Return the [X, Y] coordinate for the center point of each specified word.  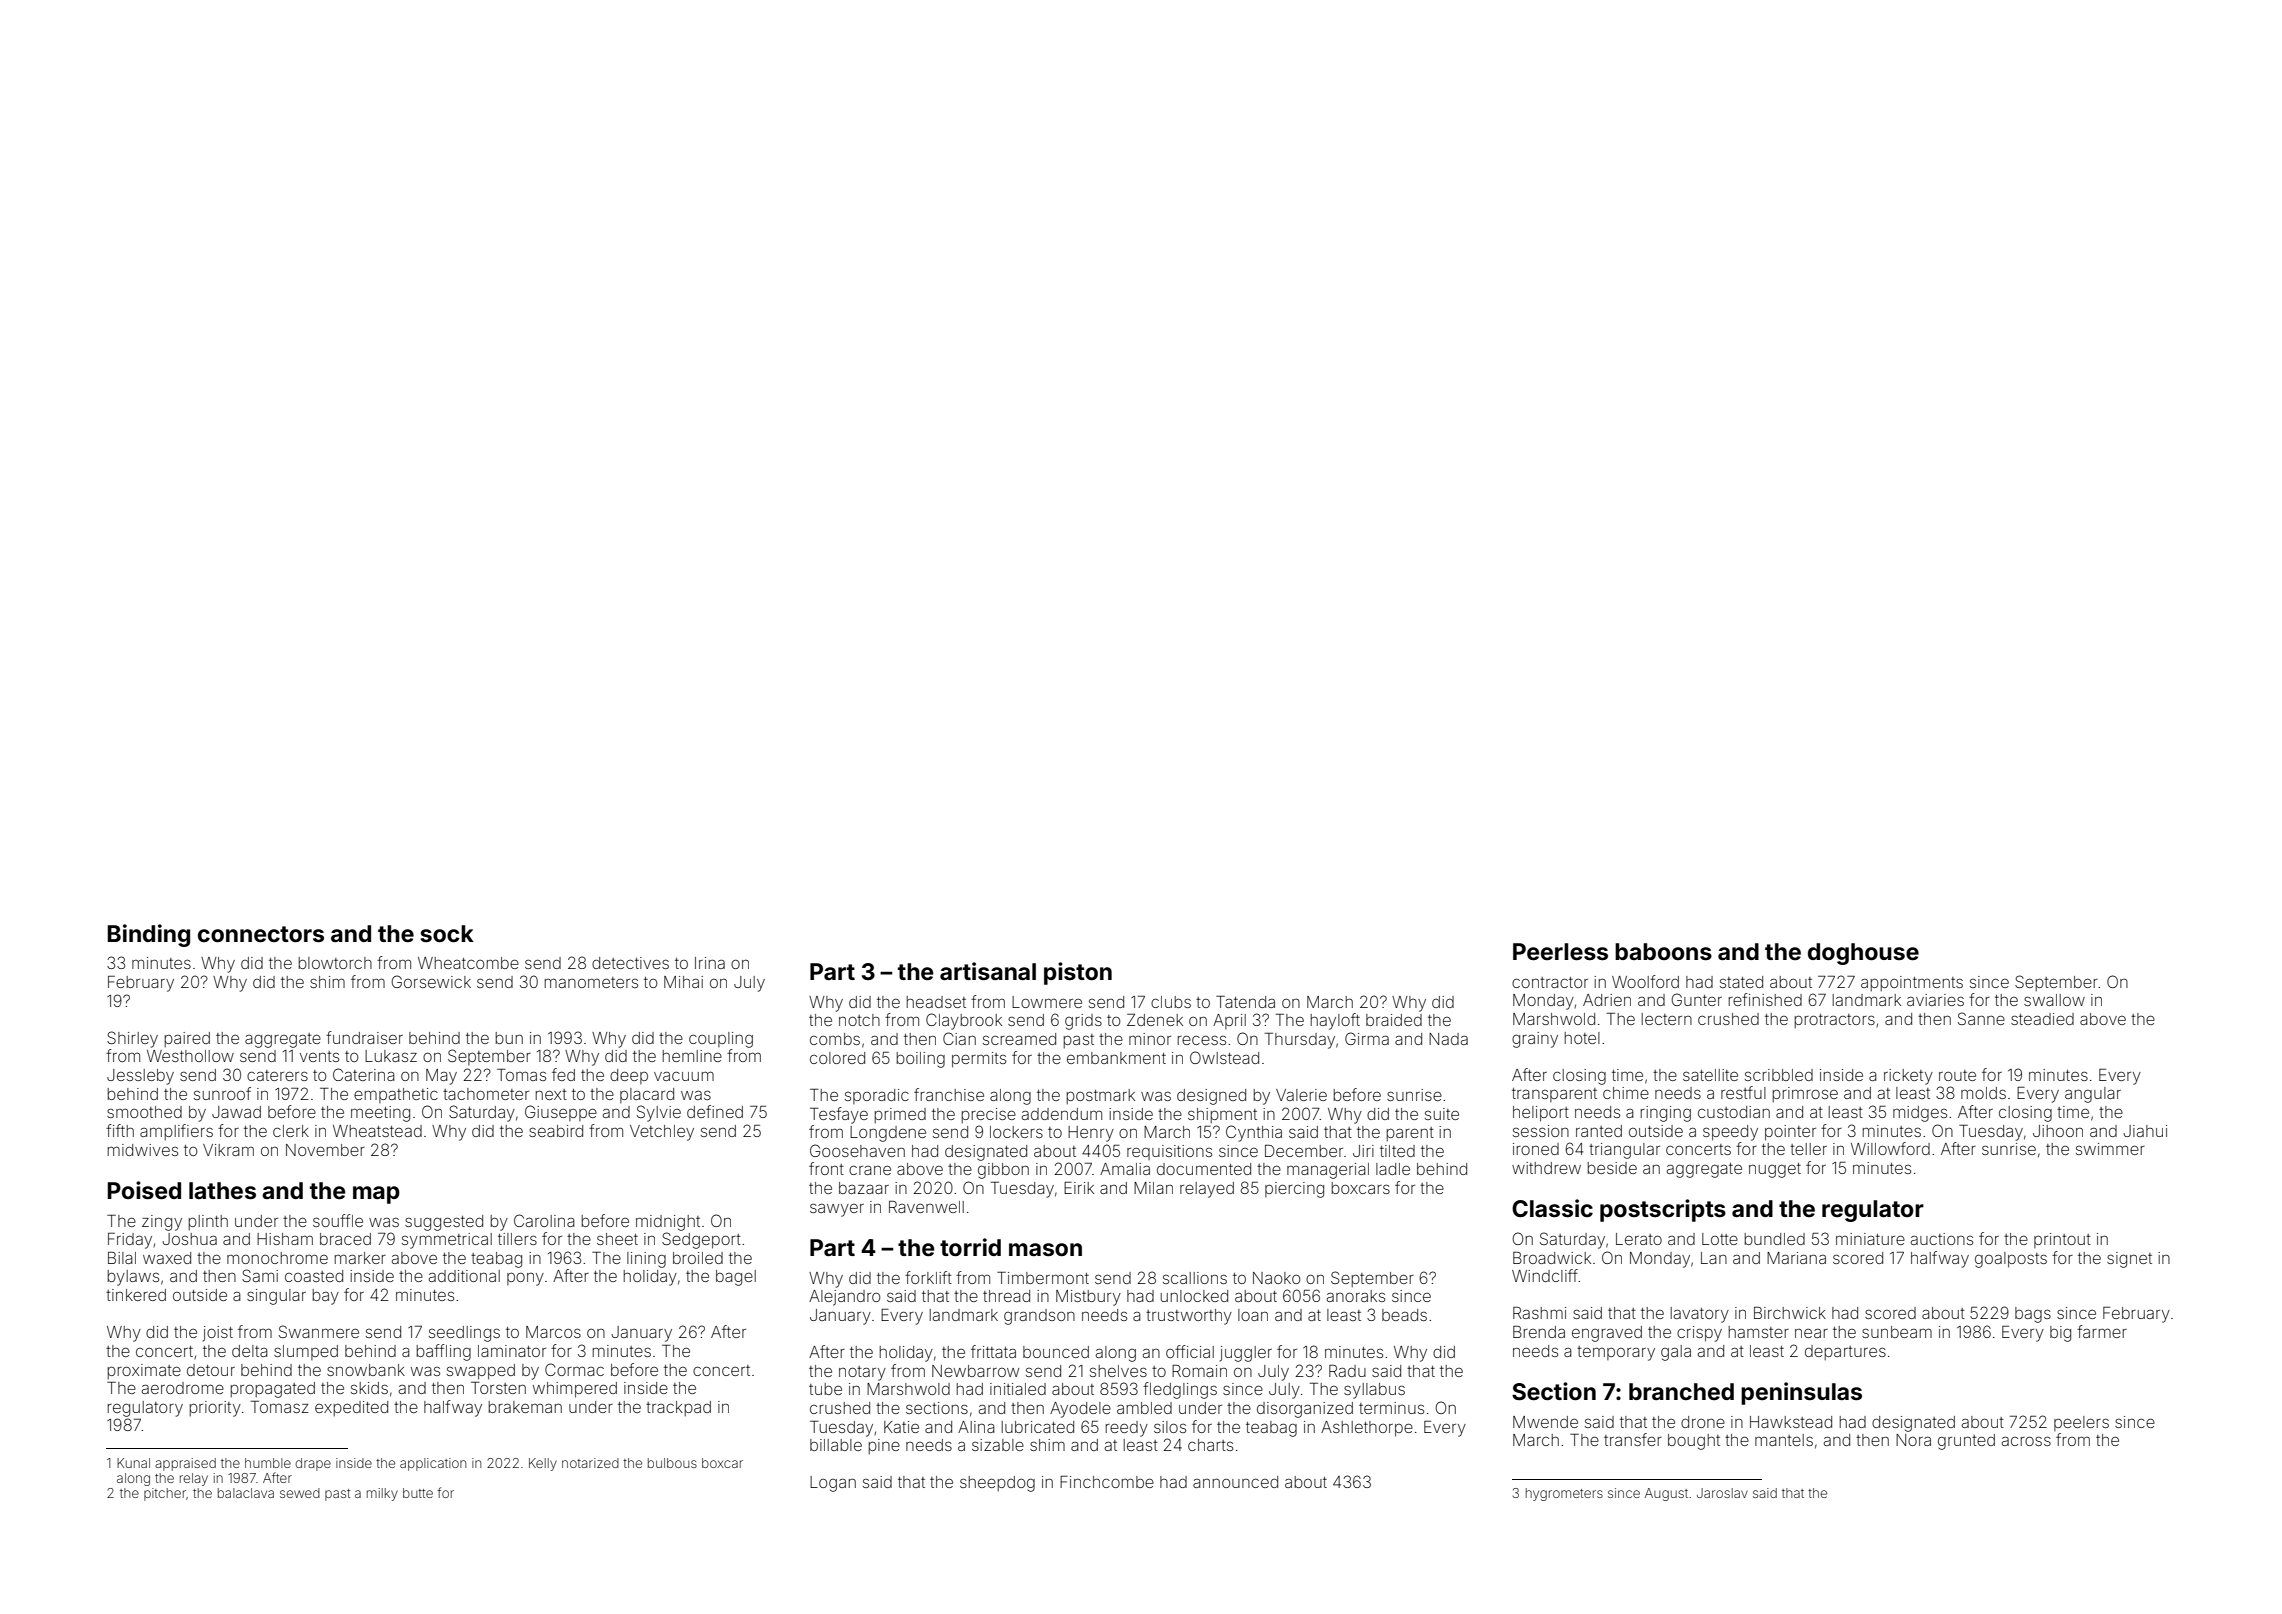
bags [2033, 1315]
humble [268, 1463]
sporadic [877, 1096]
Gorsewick [431, 981]
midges [1920, 1114]
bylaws [133, 1278]
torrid [970, 1247]
